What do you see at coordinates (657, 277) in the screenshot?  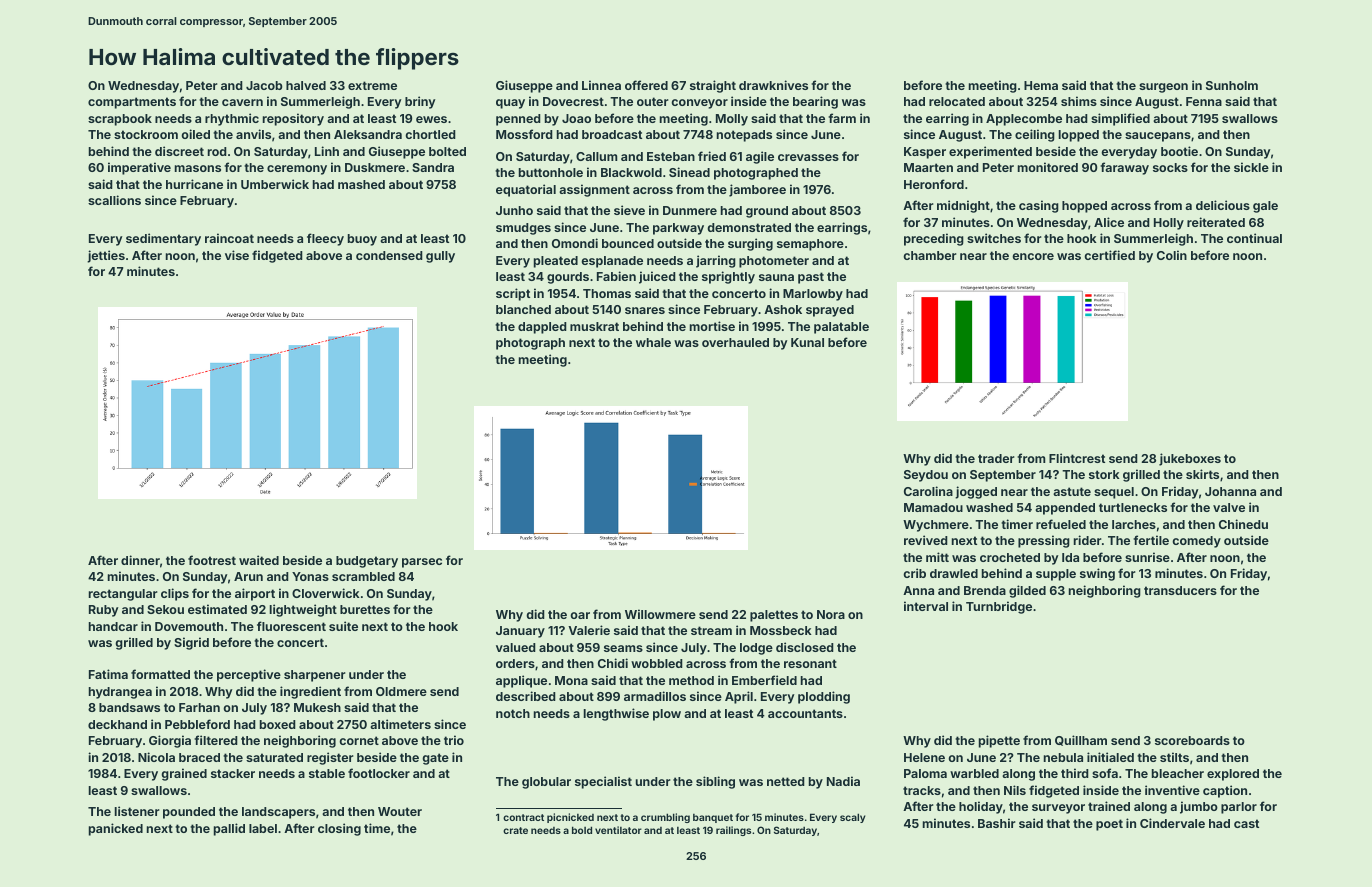 I see `juiced` at bounding box center [657, 277].
